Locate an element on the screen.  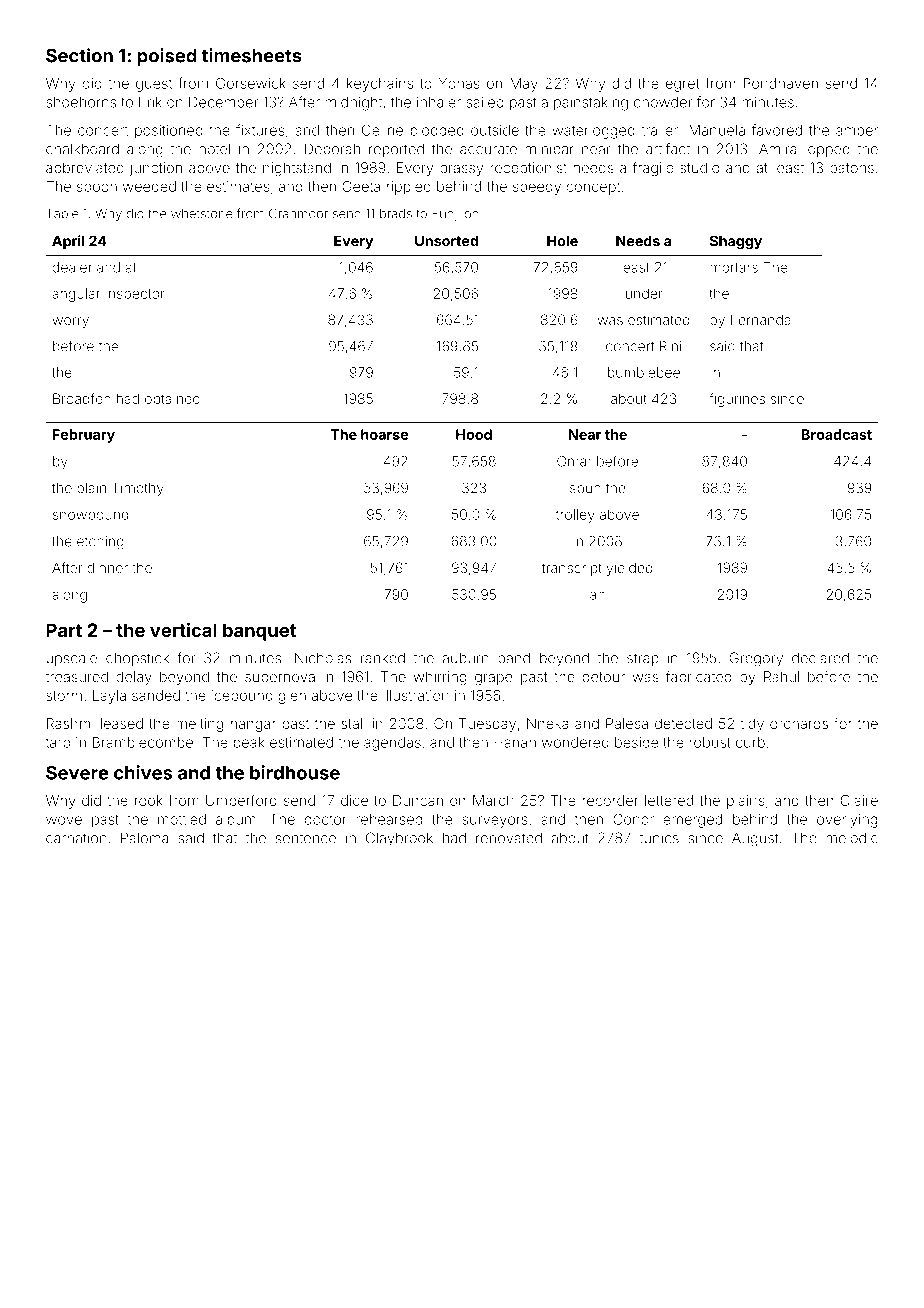
Broadfen is located at coordinates (82, 398).
